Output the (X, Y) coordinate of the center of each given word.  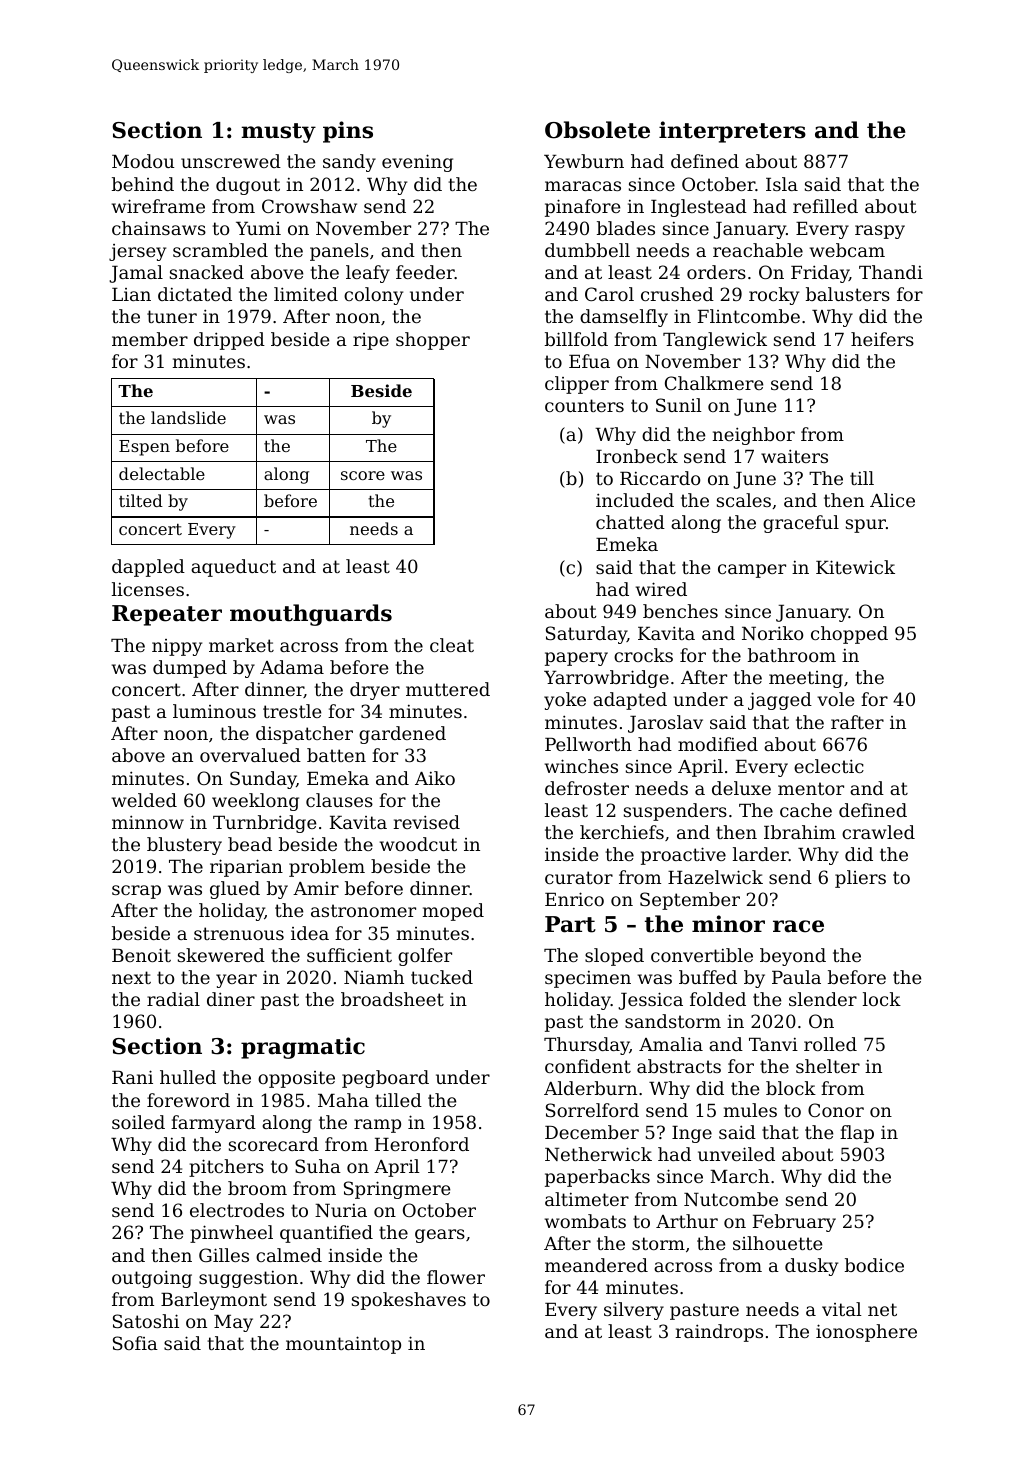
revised (426, 822)
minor (728, 924)
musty (278, 133)
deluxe (741, 788)
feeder (425, 272)
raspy (880, 232)
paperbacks (597, 1178)
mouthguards (311, 615)
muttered (448, 689)
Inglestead (699, 208)
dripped (229, 341)
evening (417, 163)
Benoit (141, 955)
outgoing (152, 1279)
